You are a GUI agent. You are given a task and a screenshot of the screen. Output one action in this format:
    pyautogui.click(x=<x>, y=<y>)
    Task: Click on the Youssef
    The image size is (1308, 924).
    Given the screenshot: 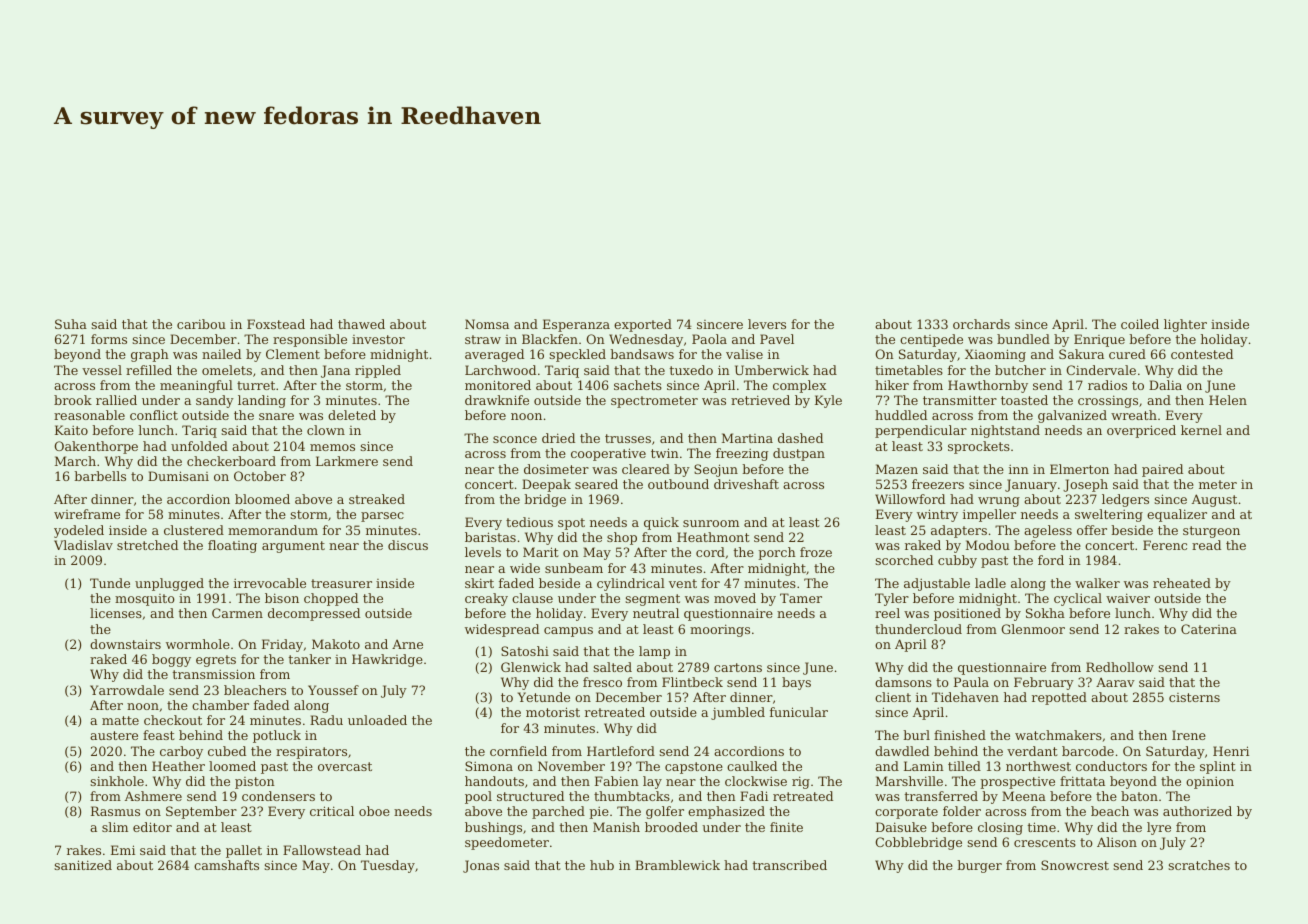 What is the action you would take?
    pyautogui.click(x=333, y=690)
